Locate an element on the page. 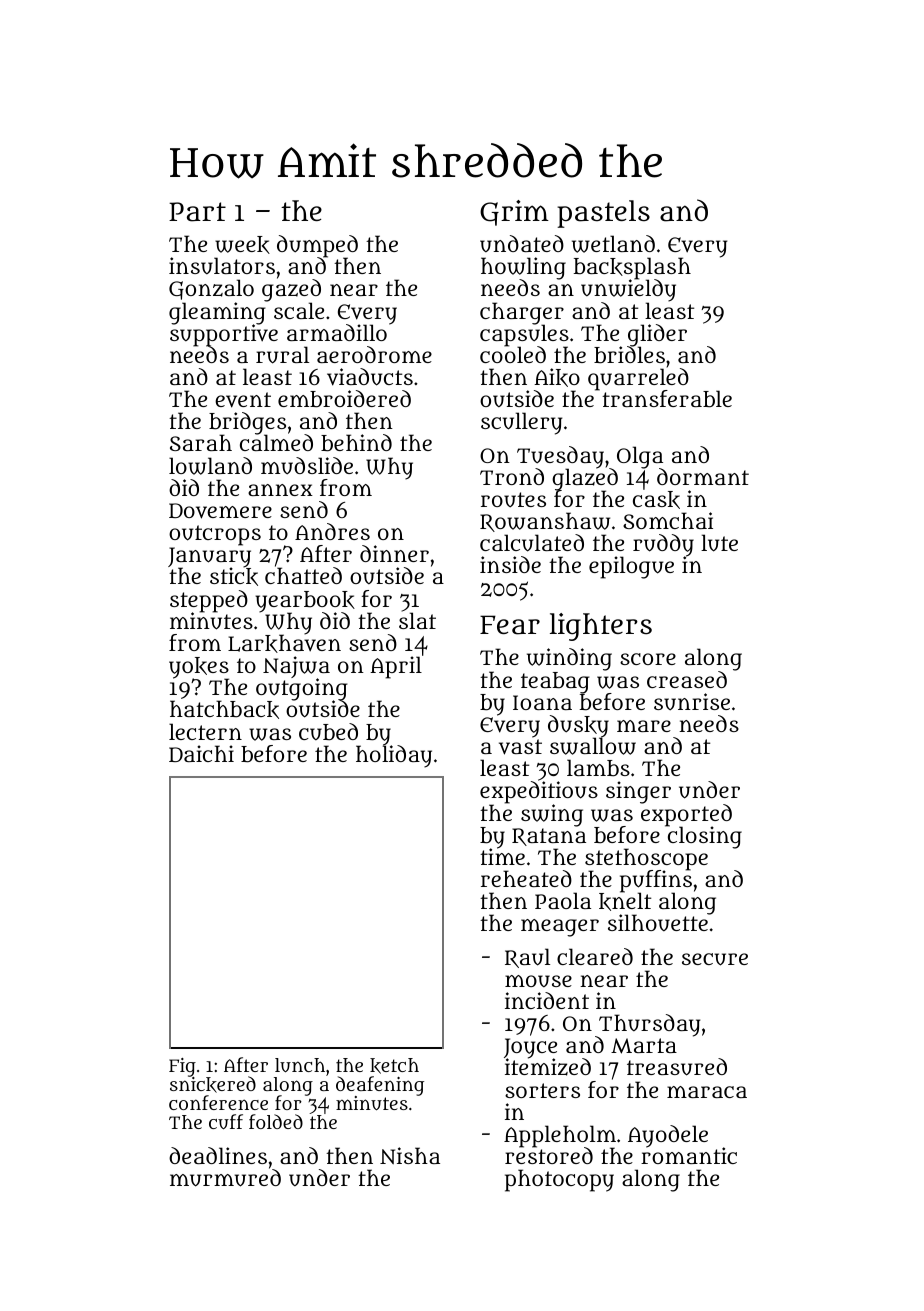 This image has height=1311, width=924. rural is located at coordinates (282, 355).
